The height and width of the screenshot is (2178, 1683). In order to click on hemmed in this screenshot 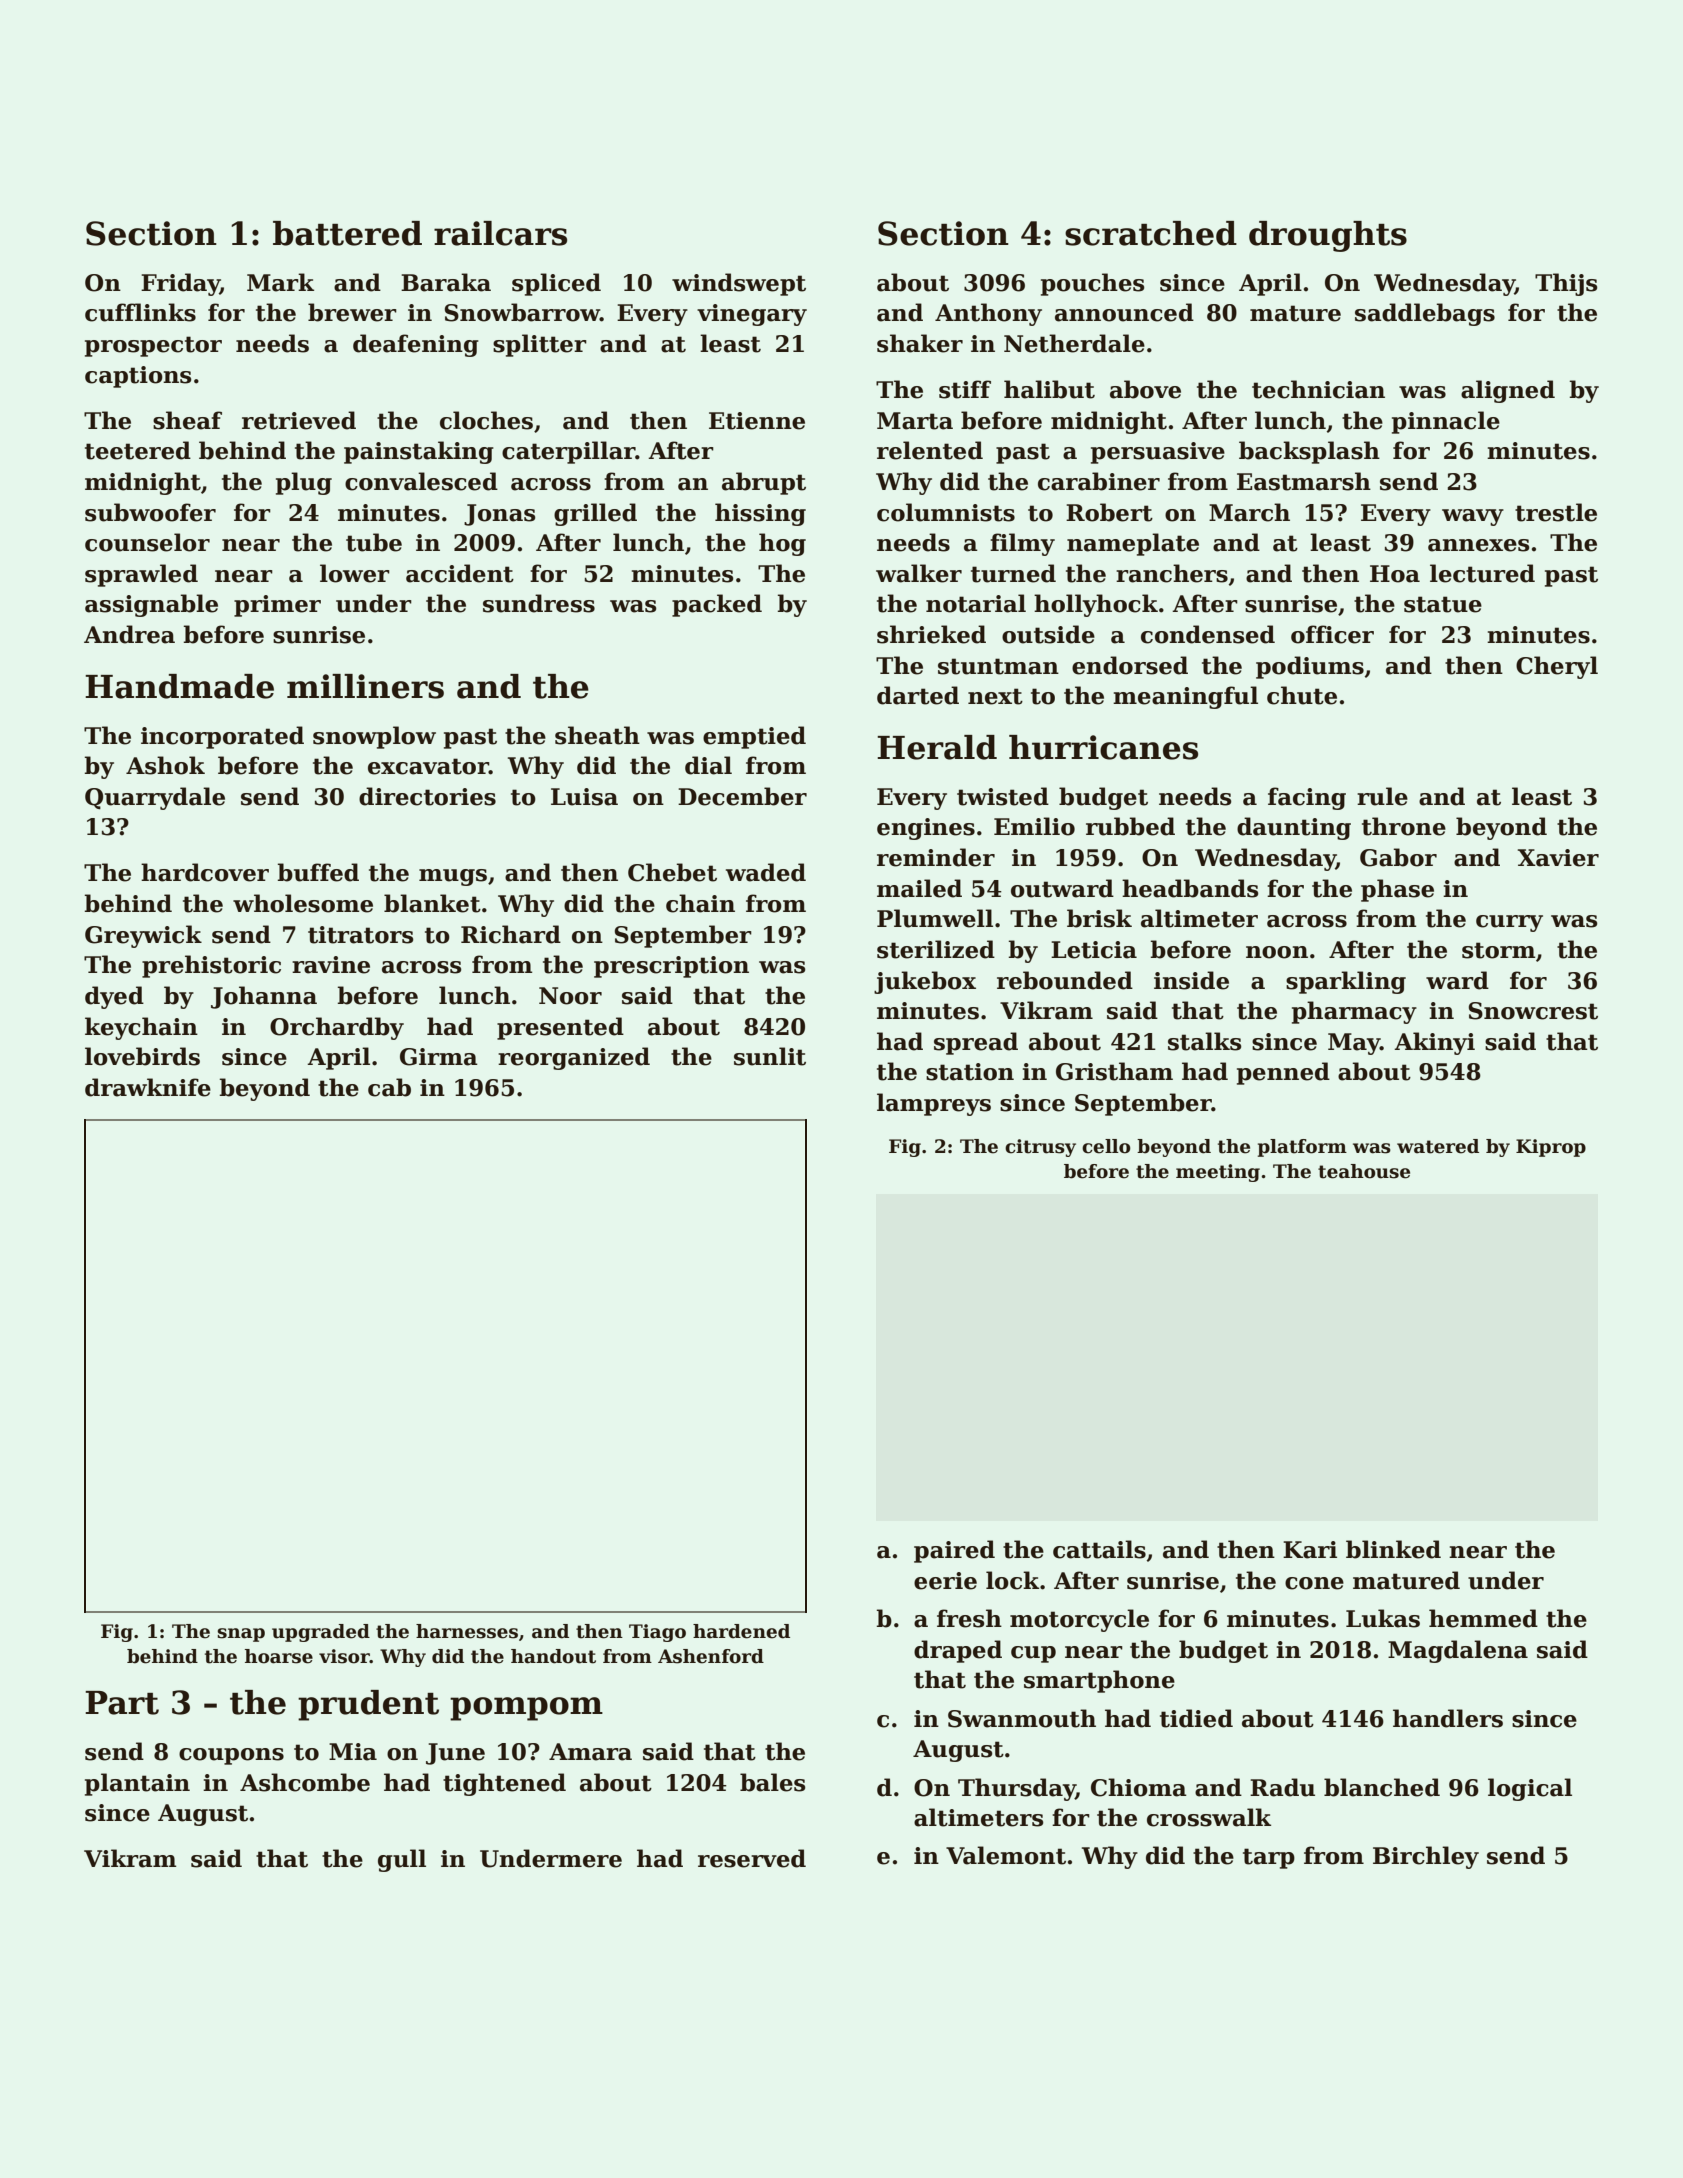, I will do `click(1483, 1618)`.
